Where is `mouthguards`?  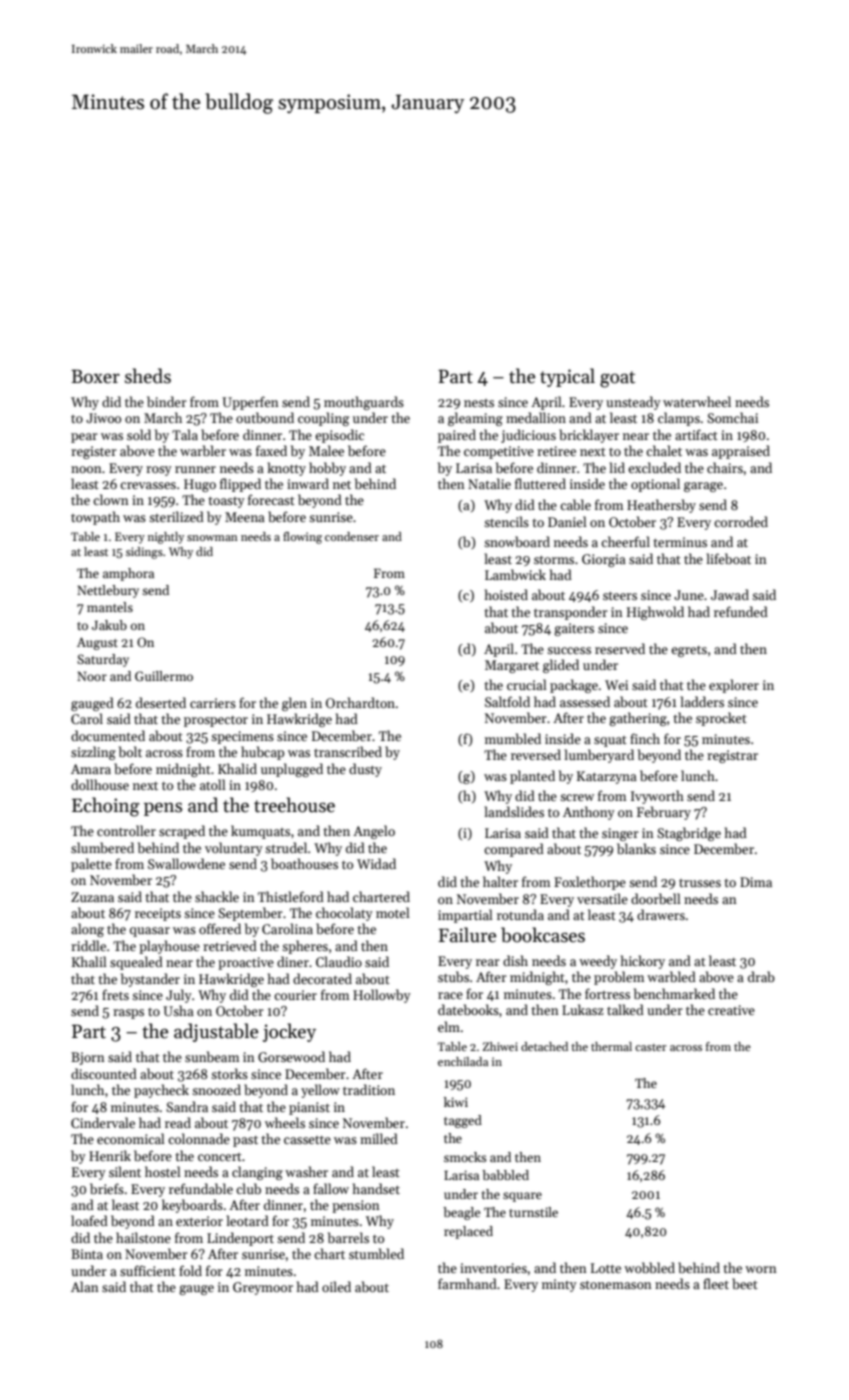
mouthguards is located at coordinates (364, 403).
